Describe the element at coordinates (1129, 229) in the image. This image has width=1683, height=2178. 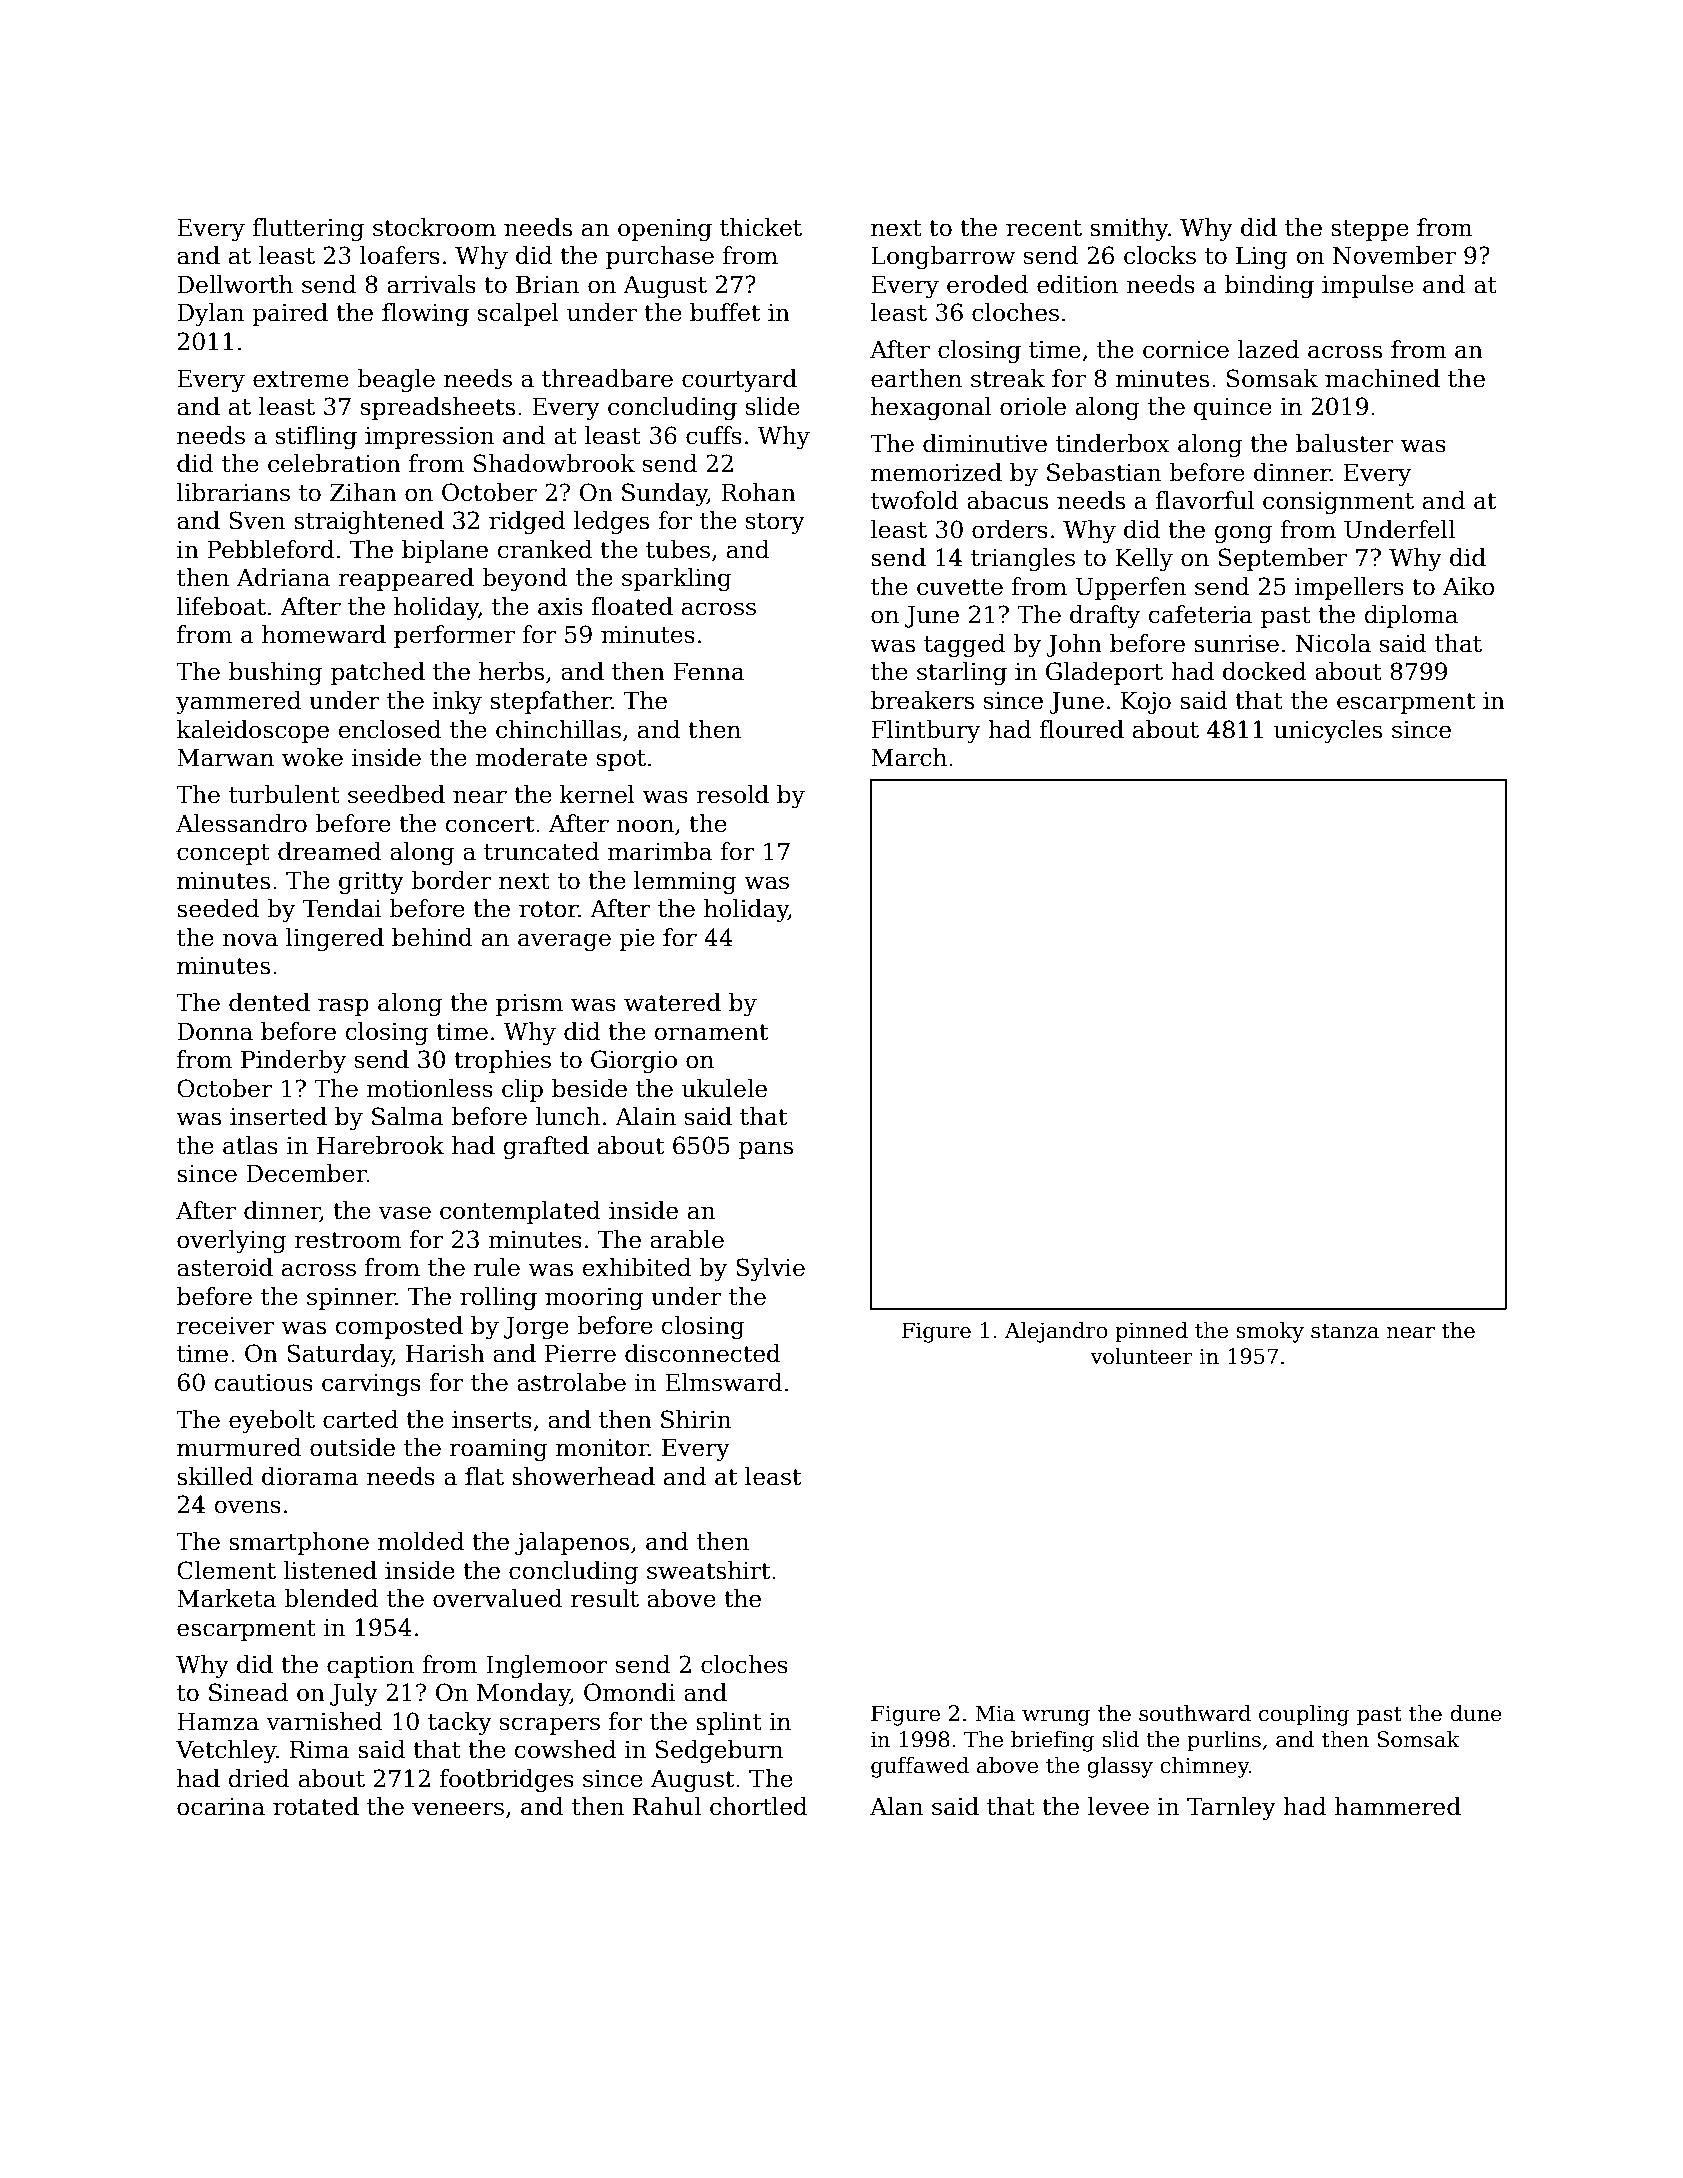
I see `smithy` at that location.
